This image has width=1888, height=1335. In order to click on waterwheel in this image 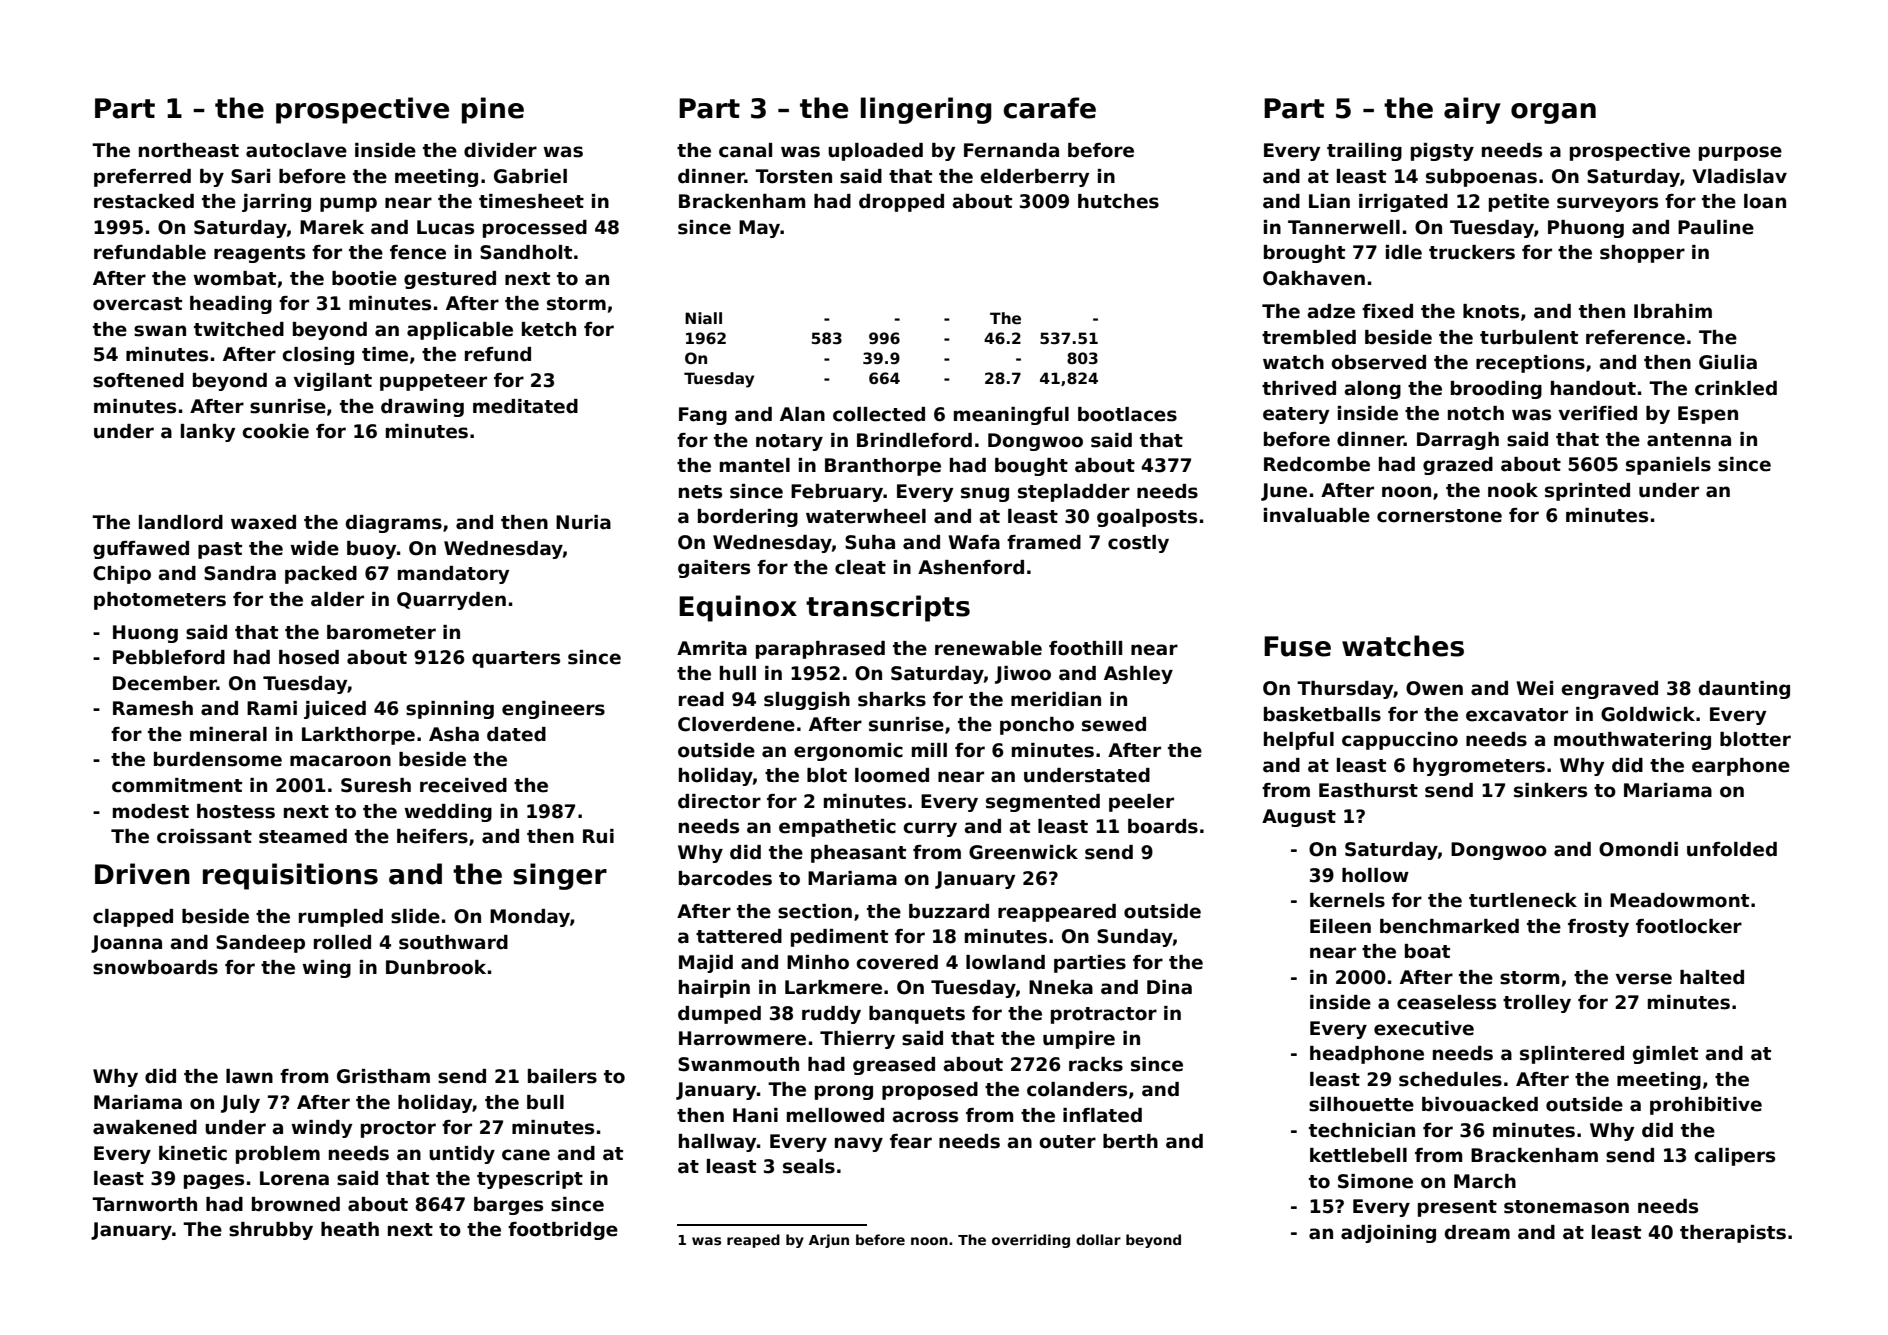, I will do `click(866, 516)`.
